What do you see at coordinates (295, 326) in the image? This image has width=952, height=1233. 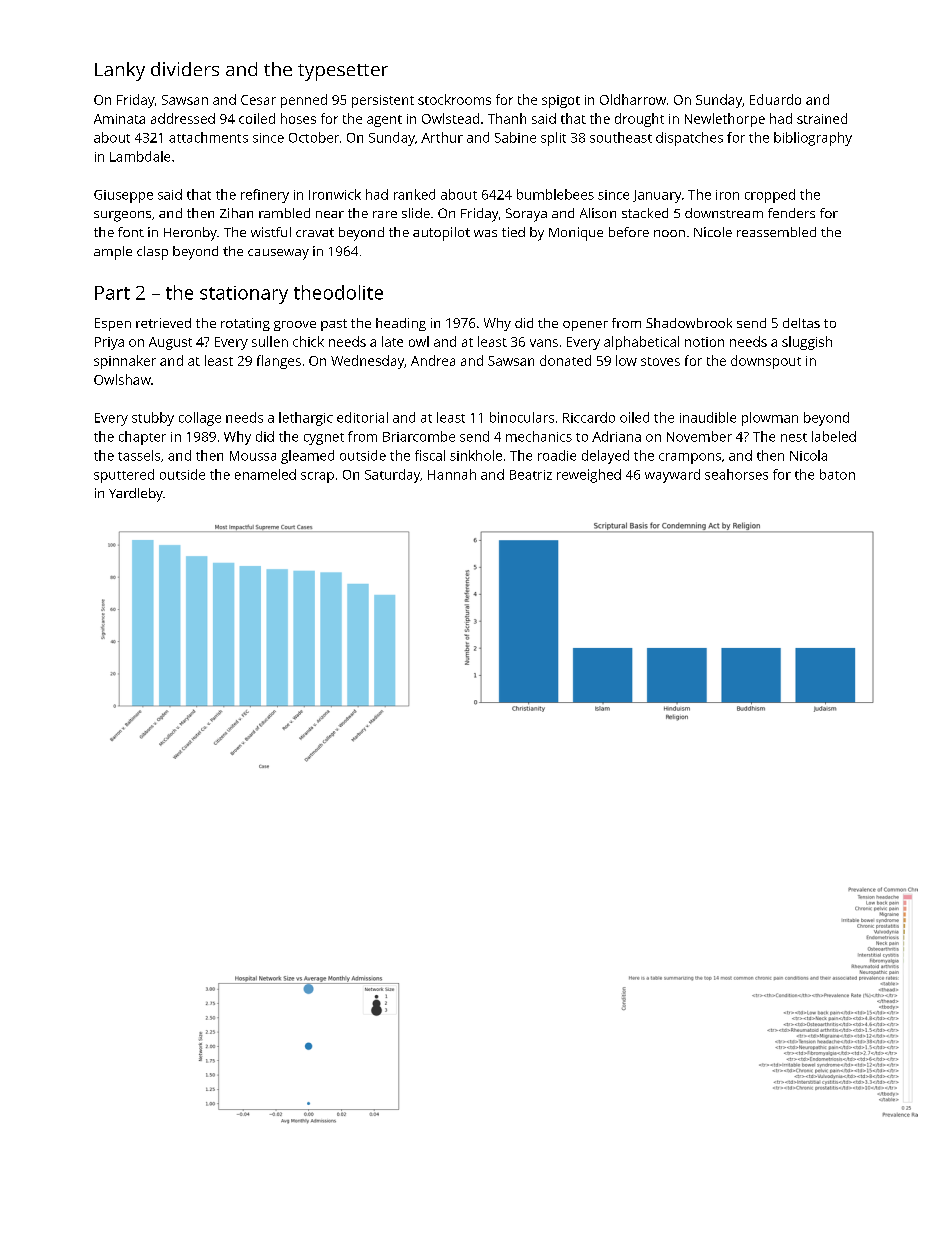 I see `groove` at bounding box center [295, 326].
